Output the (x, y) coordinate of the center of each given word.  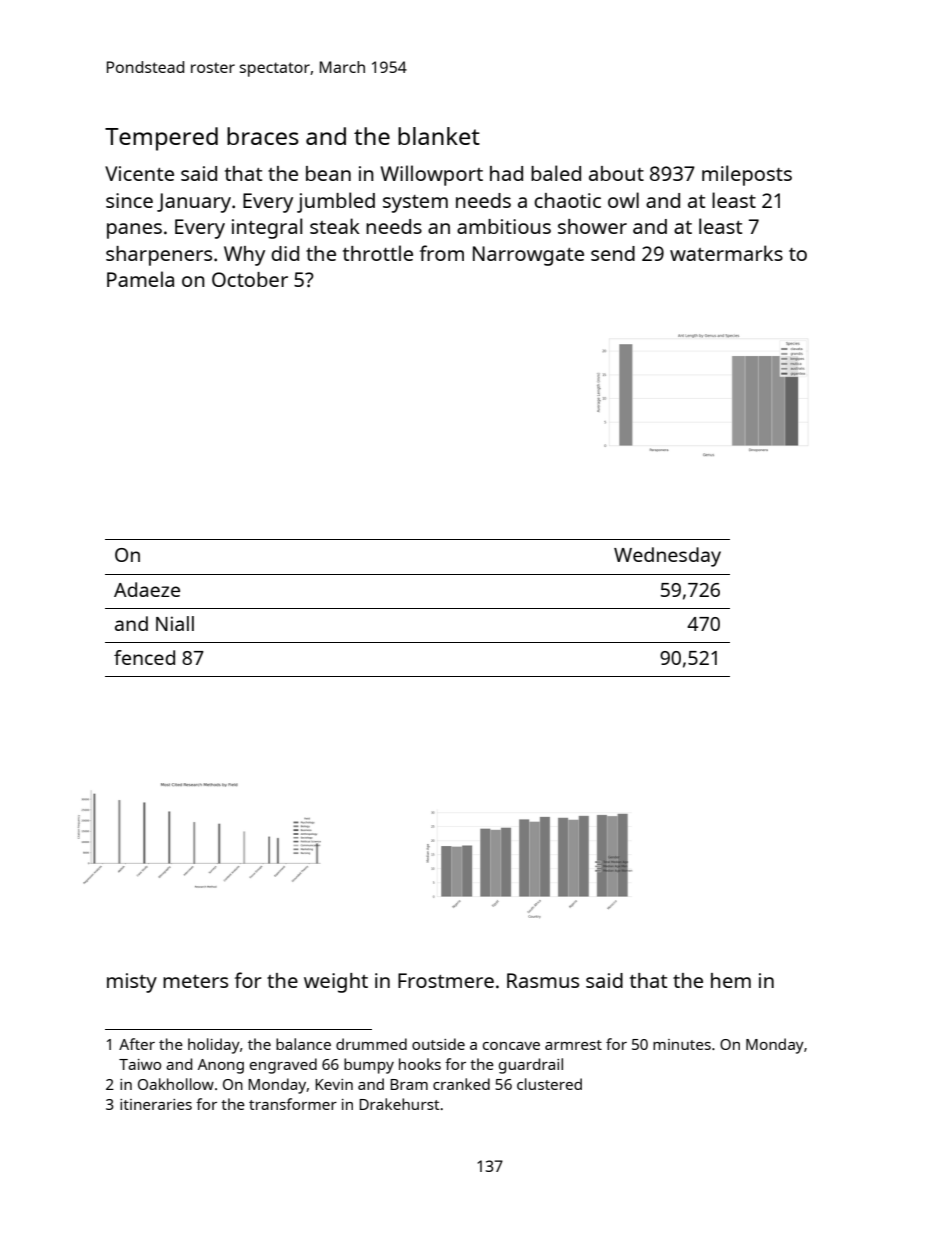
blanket (439, 136)
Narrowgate (528, 256)
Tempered (161, 139)
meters (195, 981)
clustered (549, 1084)
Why (244, 256)
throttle (378, 253)
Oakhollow (176, 1084)
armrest (573, 1045)
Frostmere (446, 980)
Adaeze (147, 589)
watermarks (726, 253)
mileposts (747, 175)
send (613, 253)
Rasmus (543, 980)
